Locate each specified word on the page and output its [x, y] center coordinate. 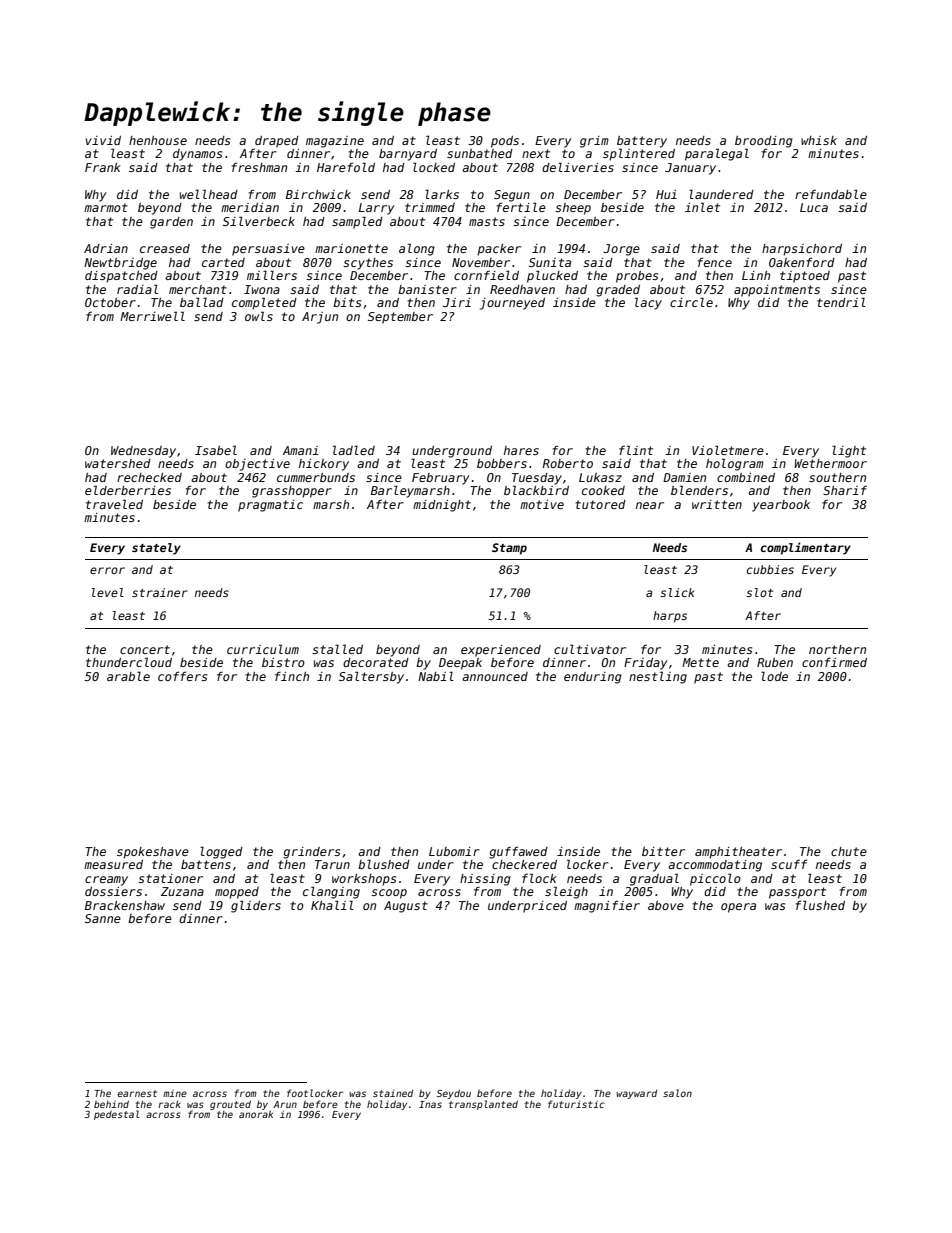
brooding [764, 142]
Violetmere [728, 450]
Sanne [103, 918]
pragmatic [270, 506]
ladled [354, 450]
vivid [103, 140]
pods [505, 142]
